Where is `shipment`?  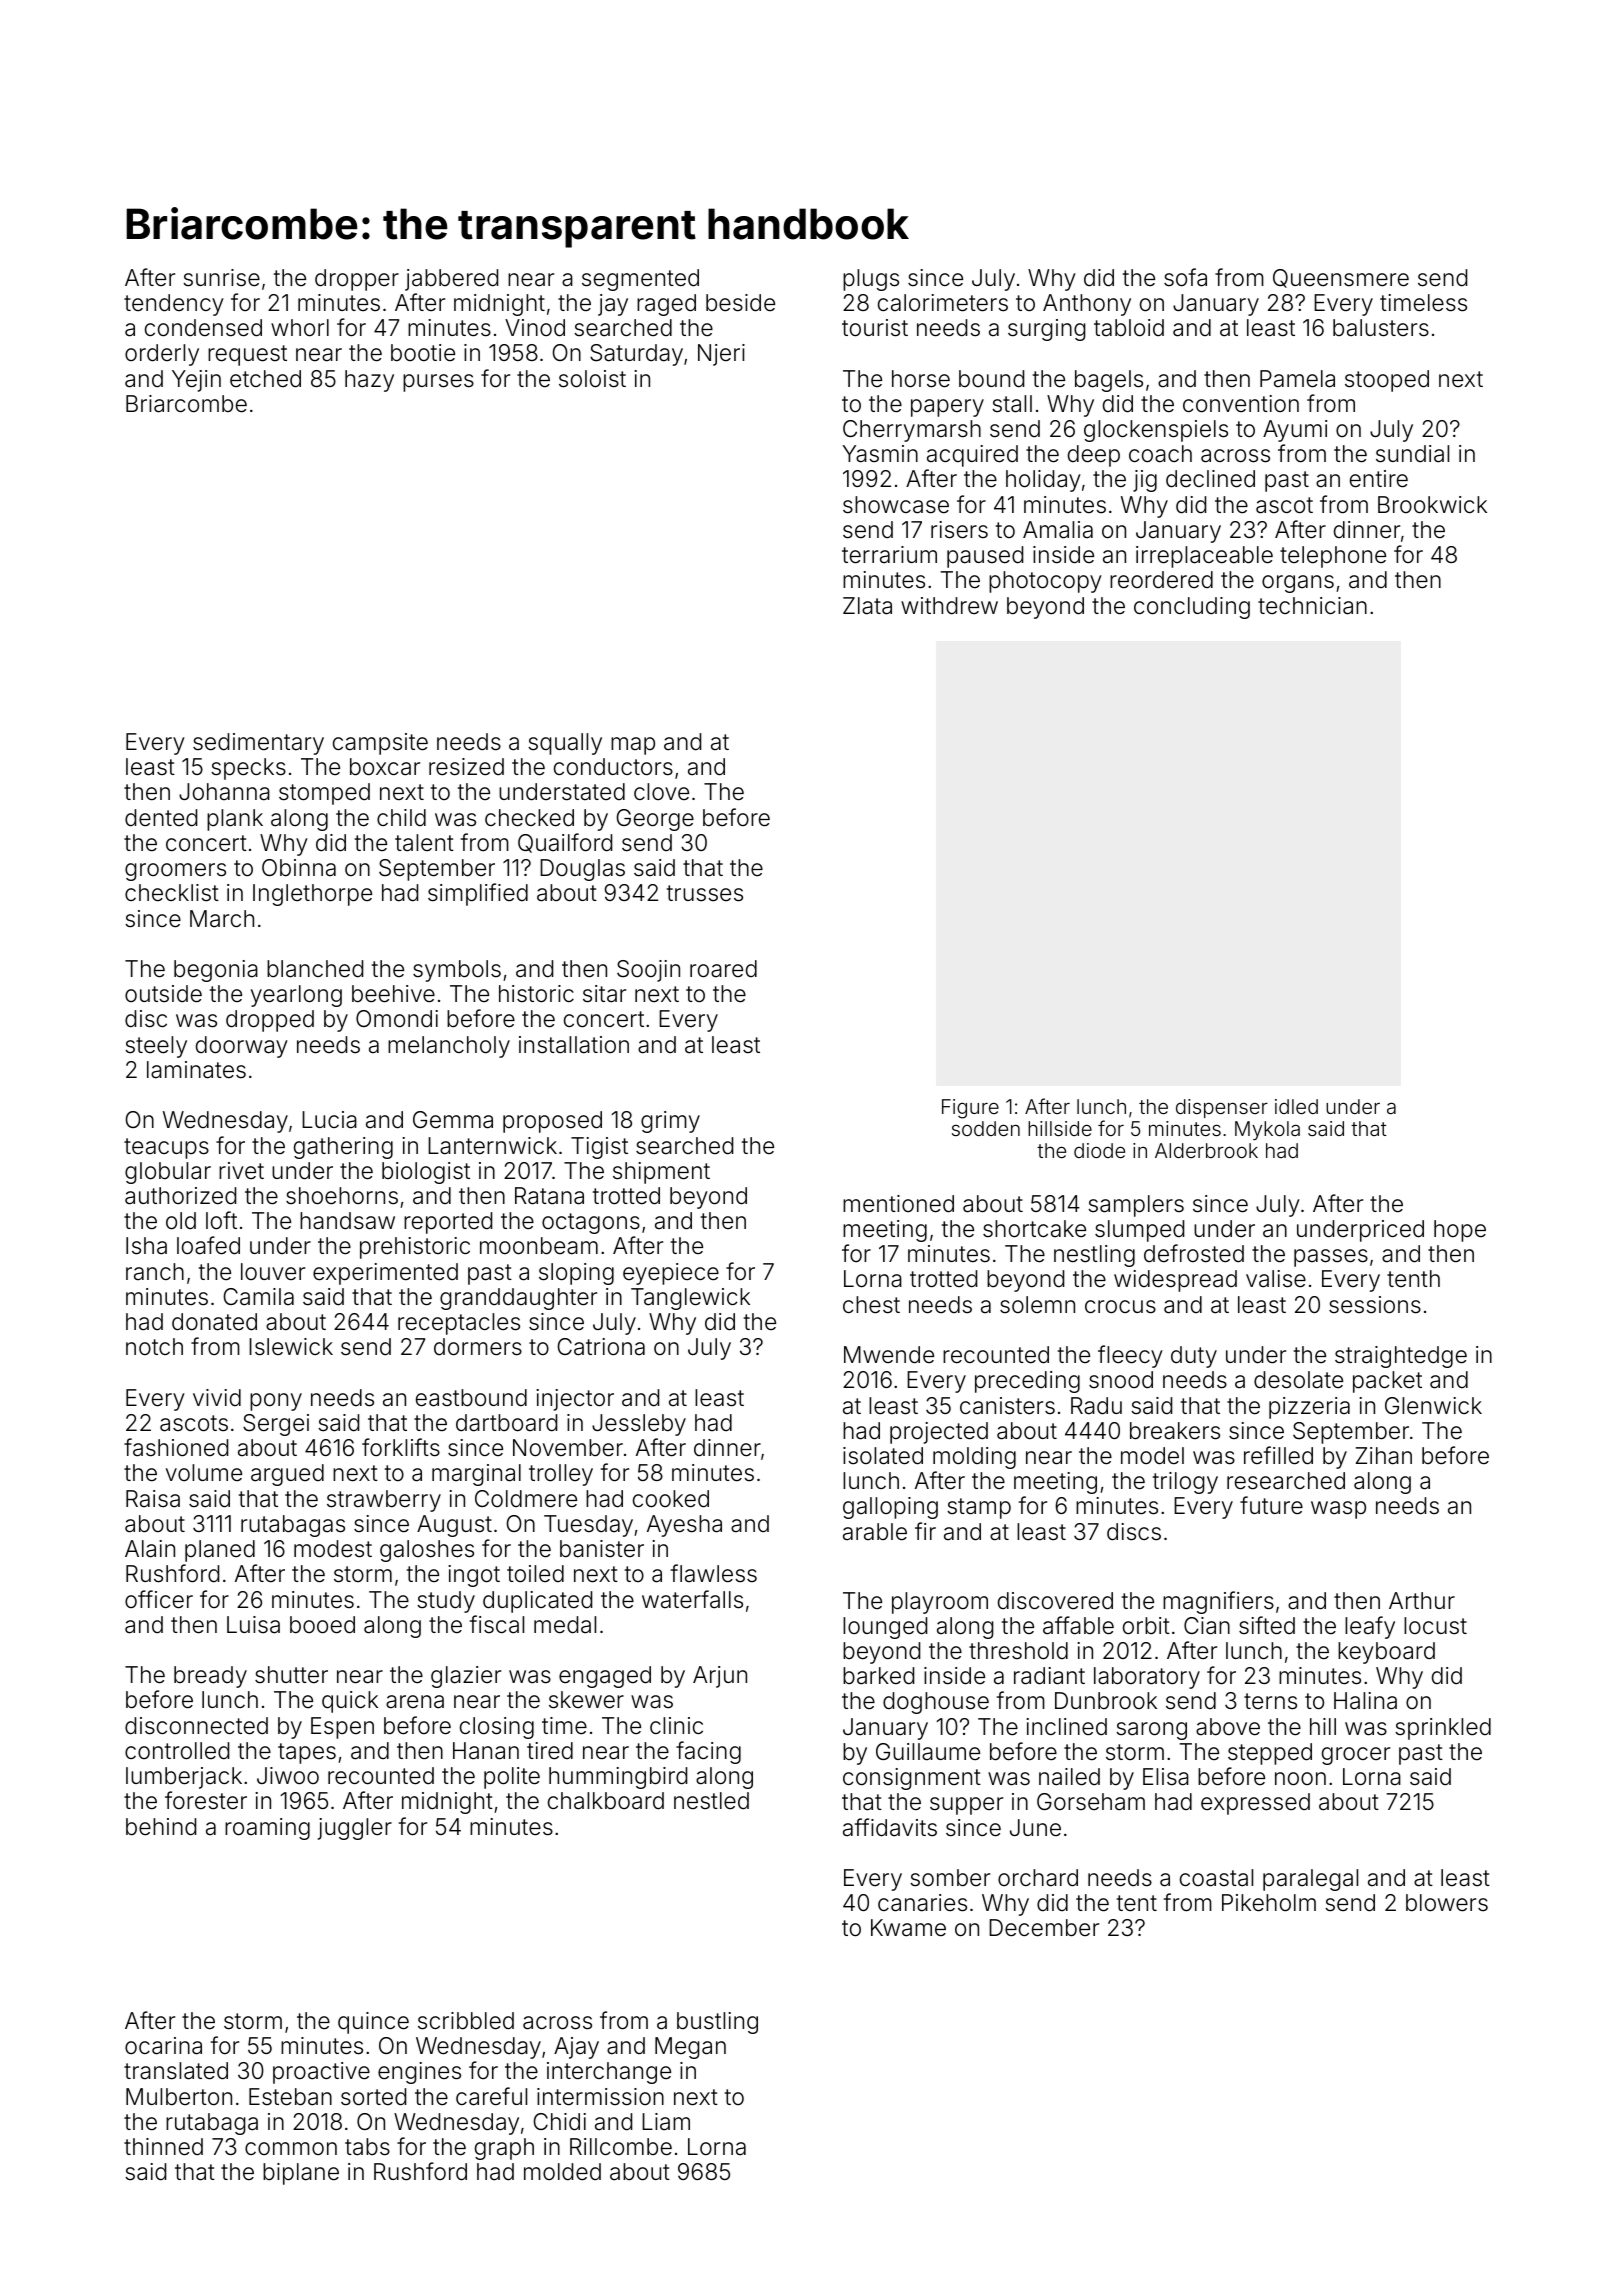 shipment is located at coordinates (661, 1173).
